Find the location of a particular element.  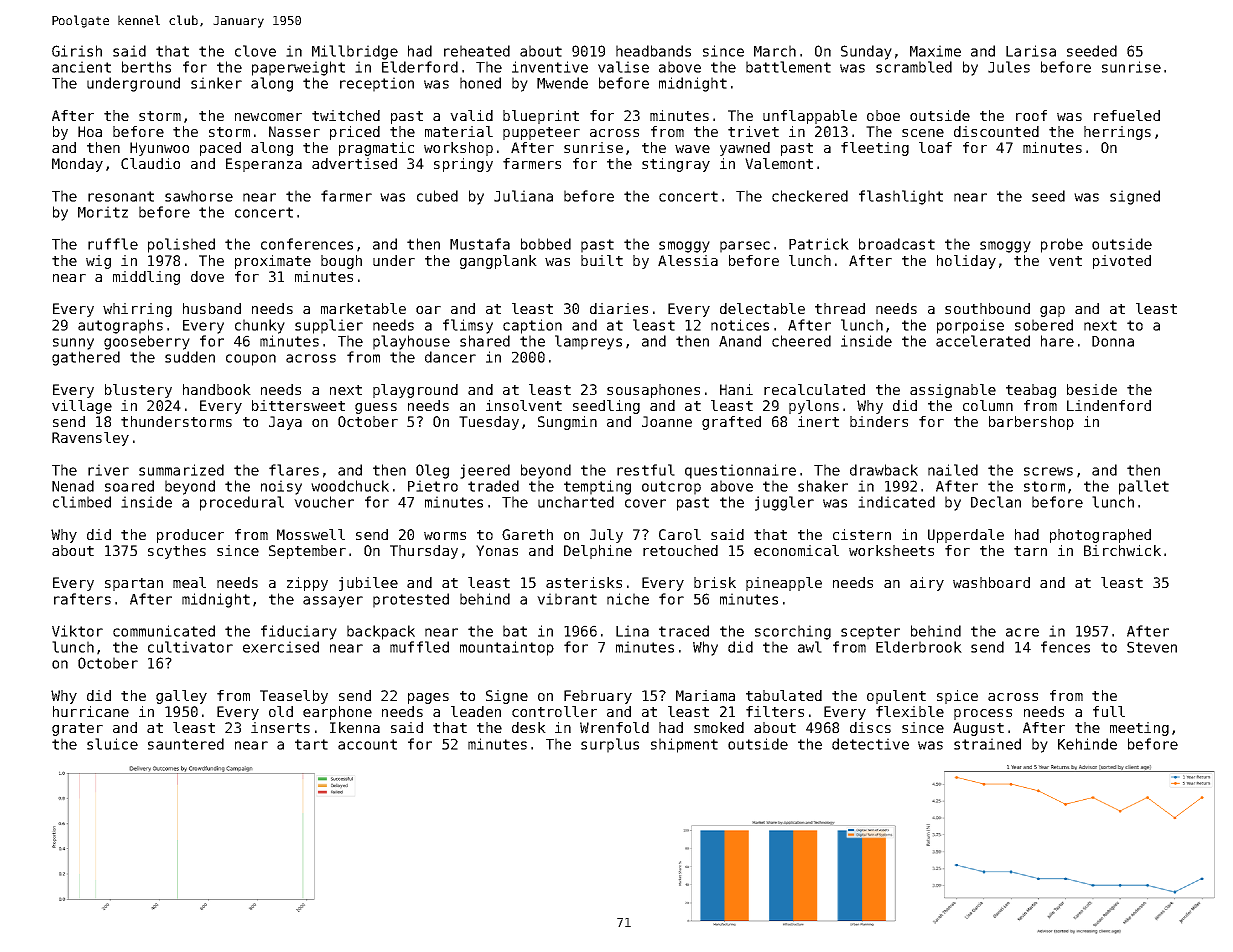

climbed is located at coordinates (82, 502).
